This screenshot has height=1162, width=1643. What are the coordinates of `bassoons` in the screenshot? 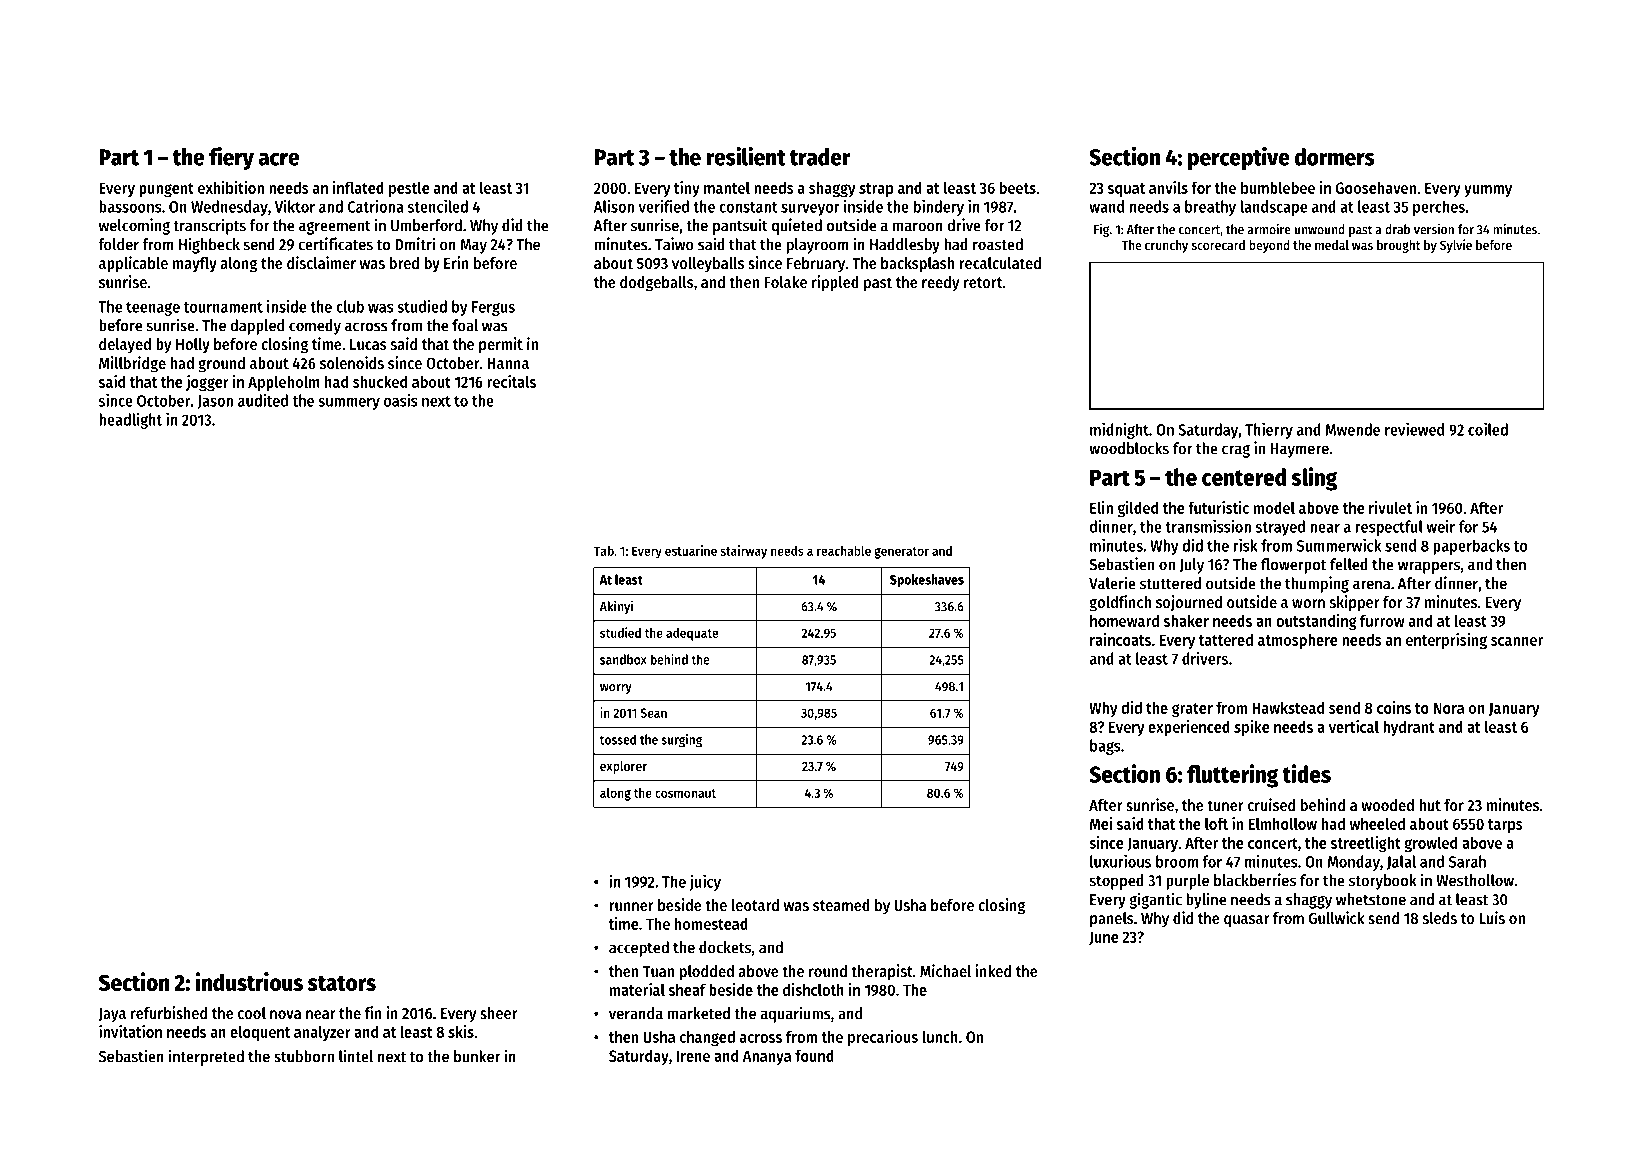 It's located at (130, 206).
